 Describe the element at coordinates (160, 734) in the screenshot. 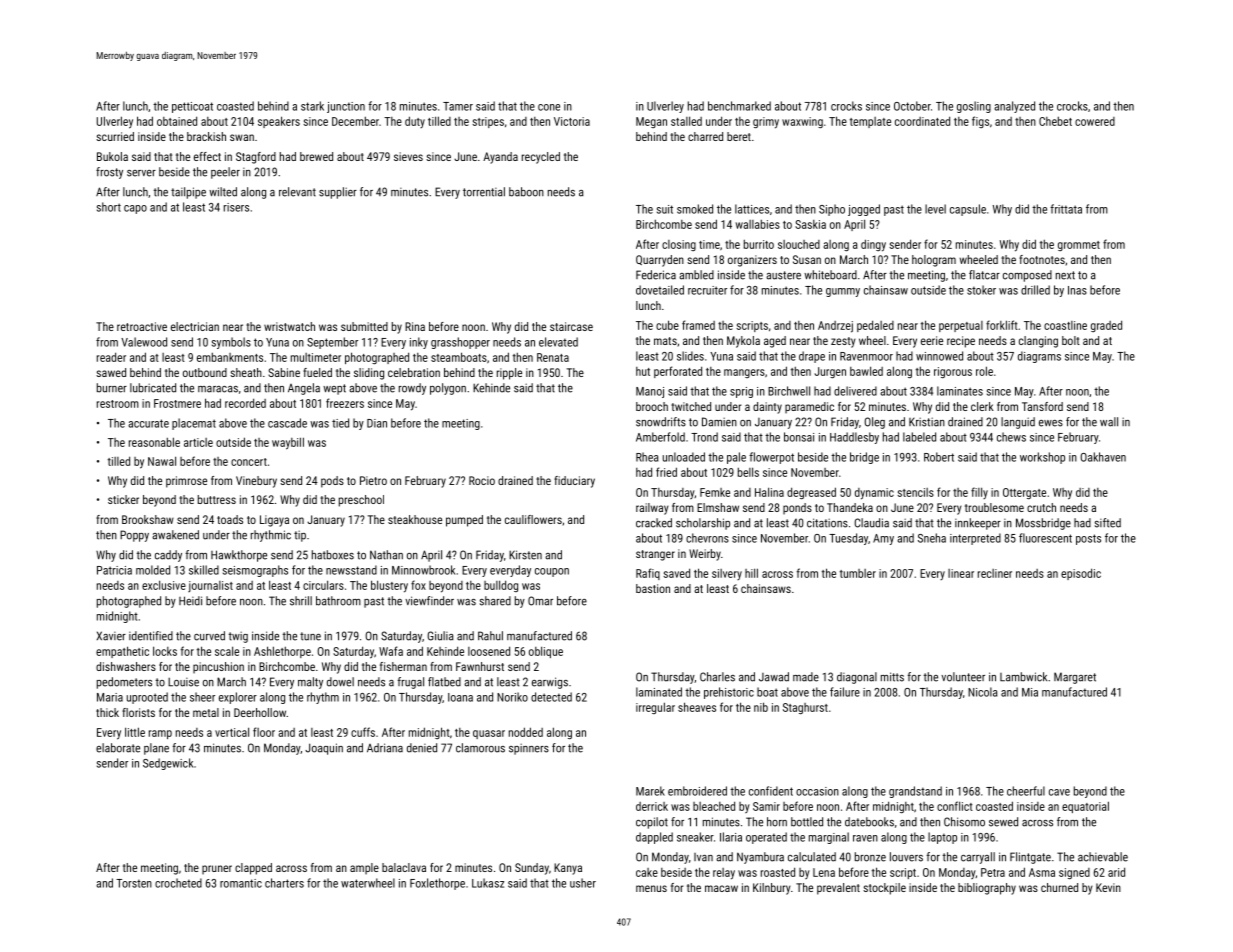

I see `ramp` at that location.
